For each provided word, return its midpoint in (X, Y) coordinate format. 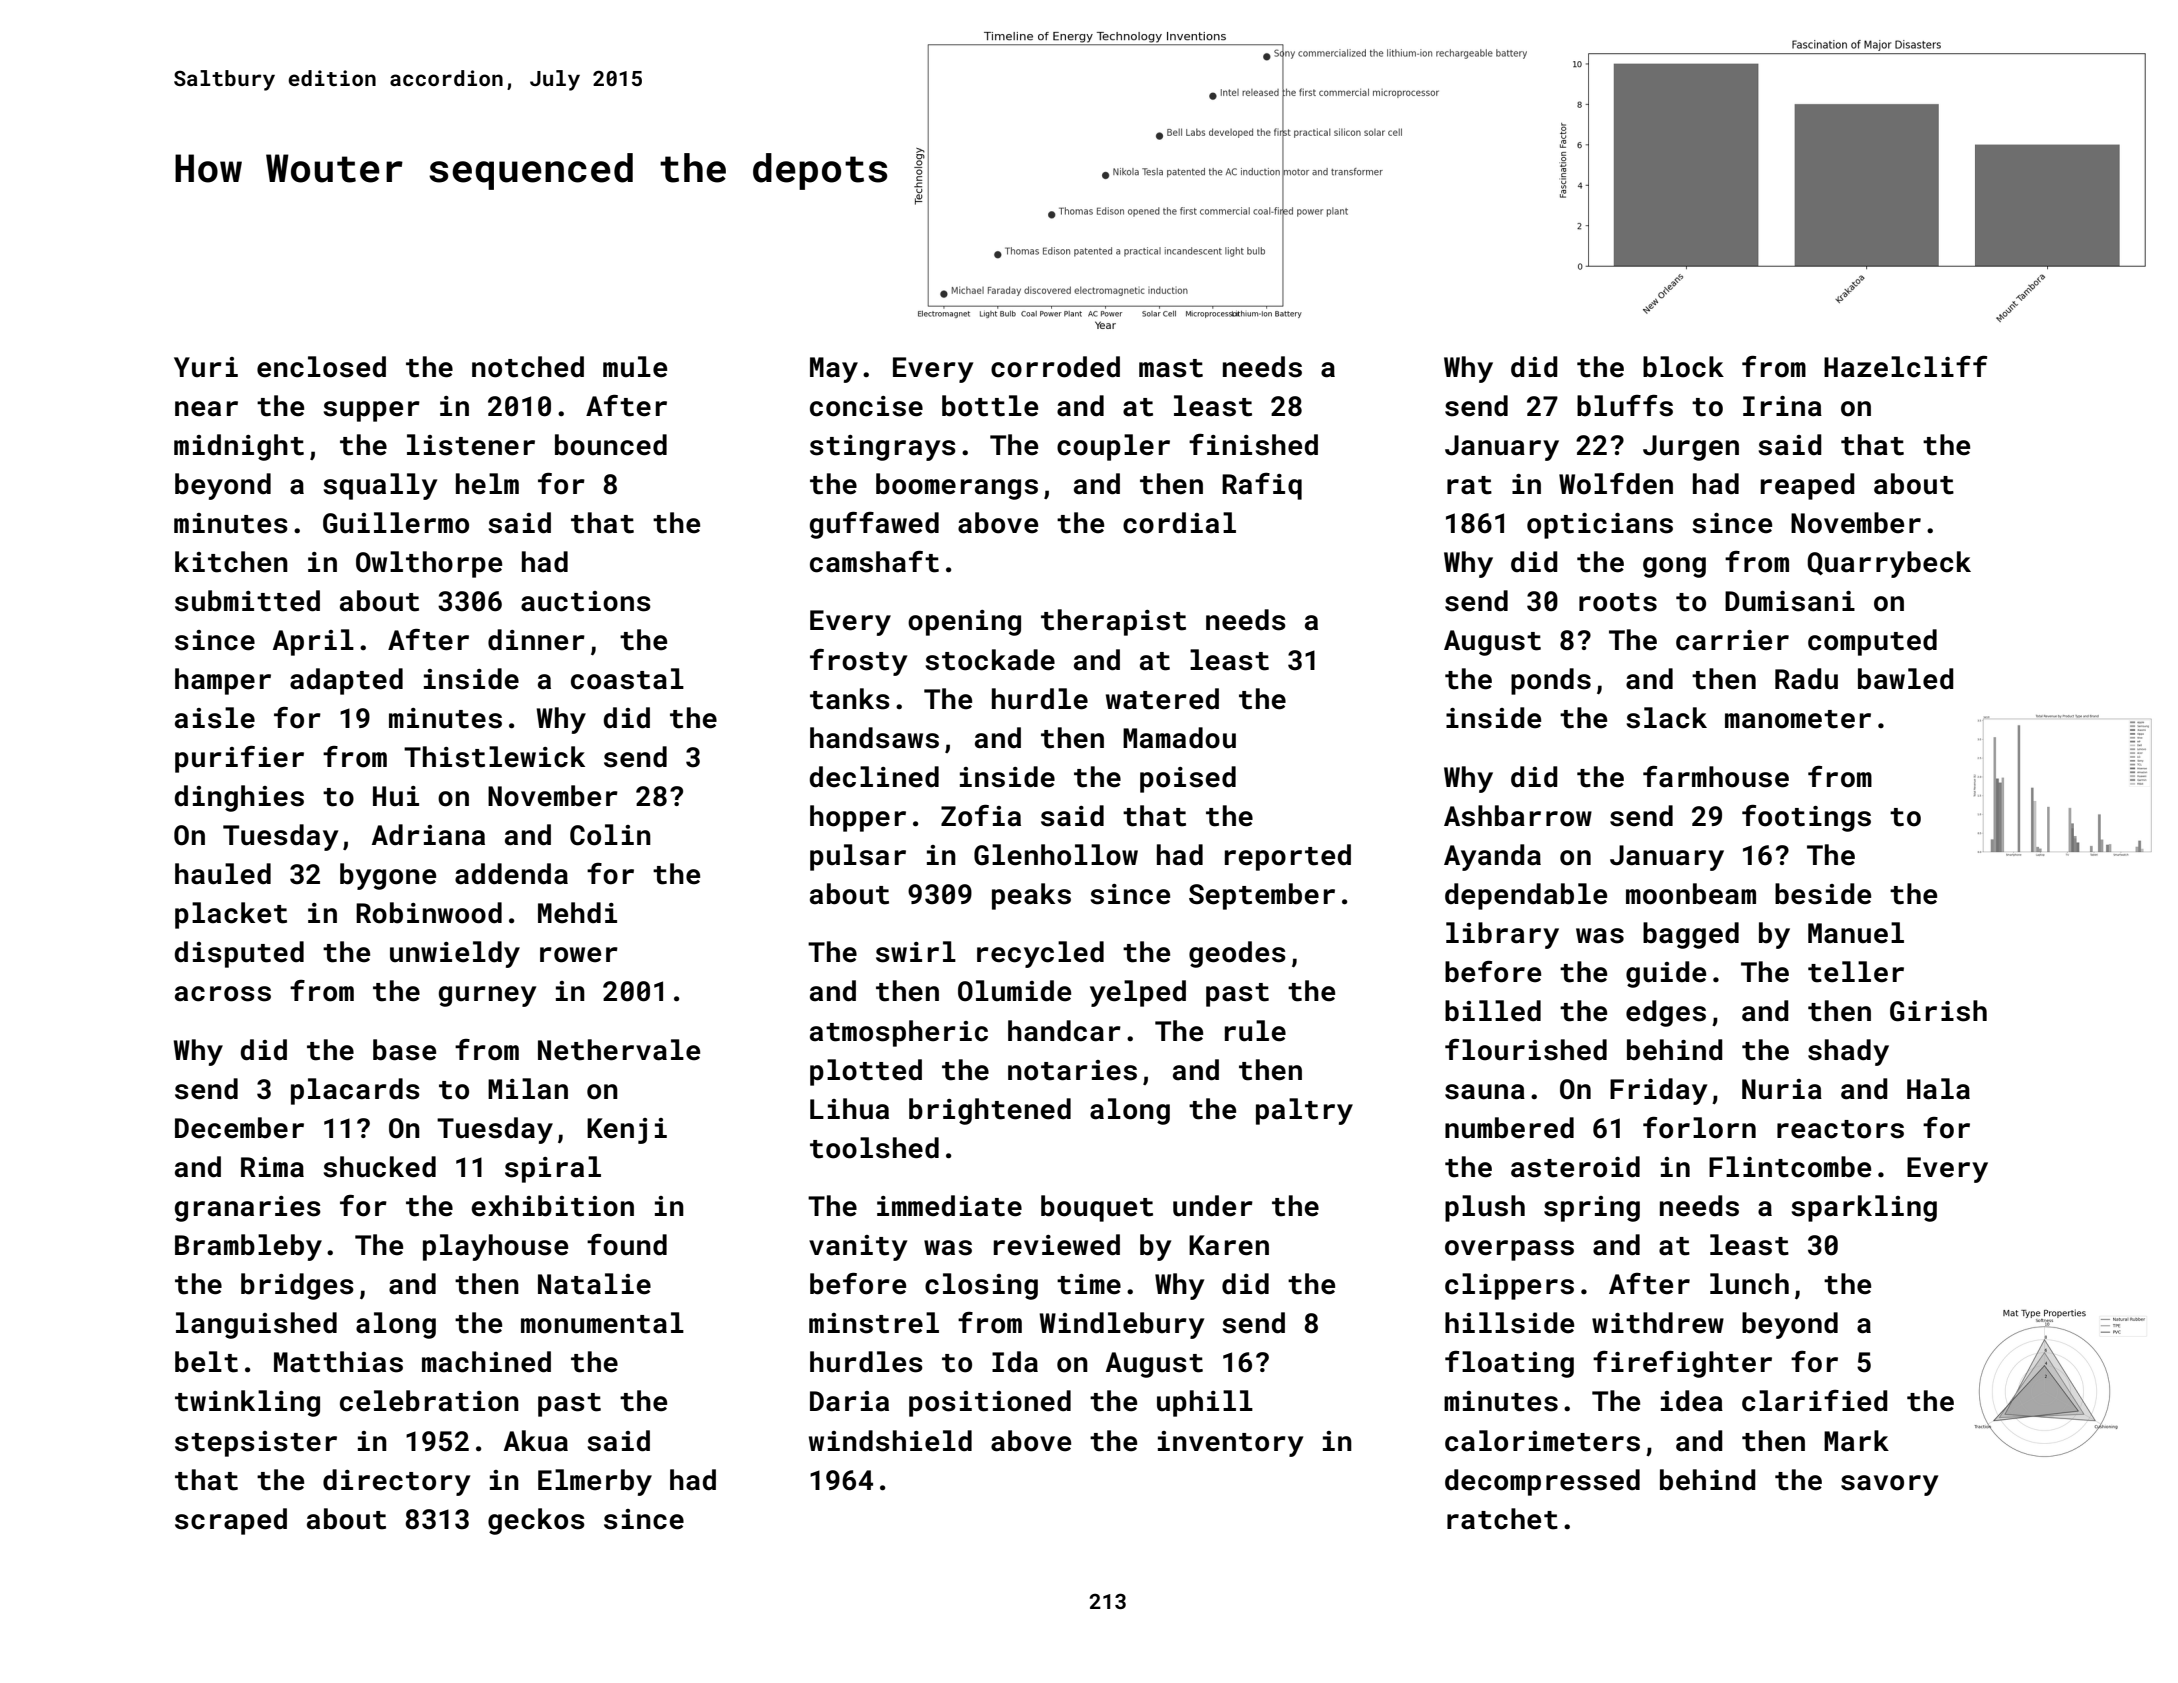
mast (1171, 368)
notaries (1072, 1070)
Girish (1938, 1011)
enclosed (321, 367)
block (1683, 367)
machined (486, 1362)
